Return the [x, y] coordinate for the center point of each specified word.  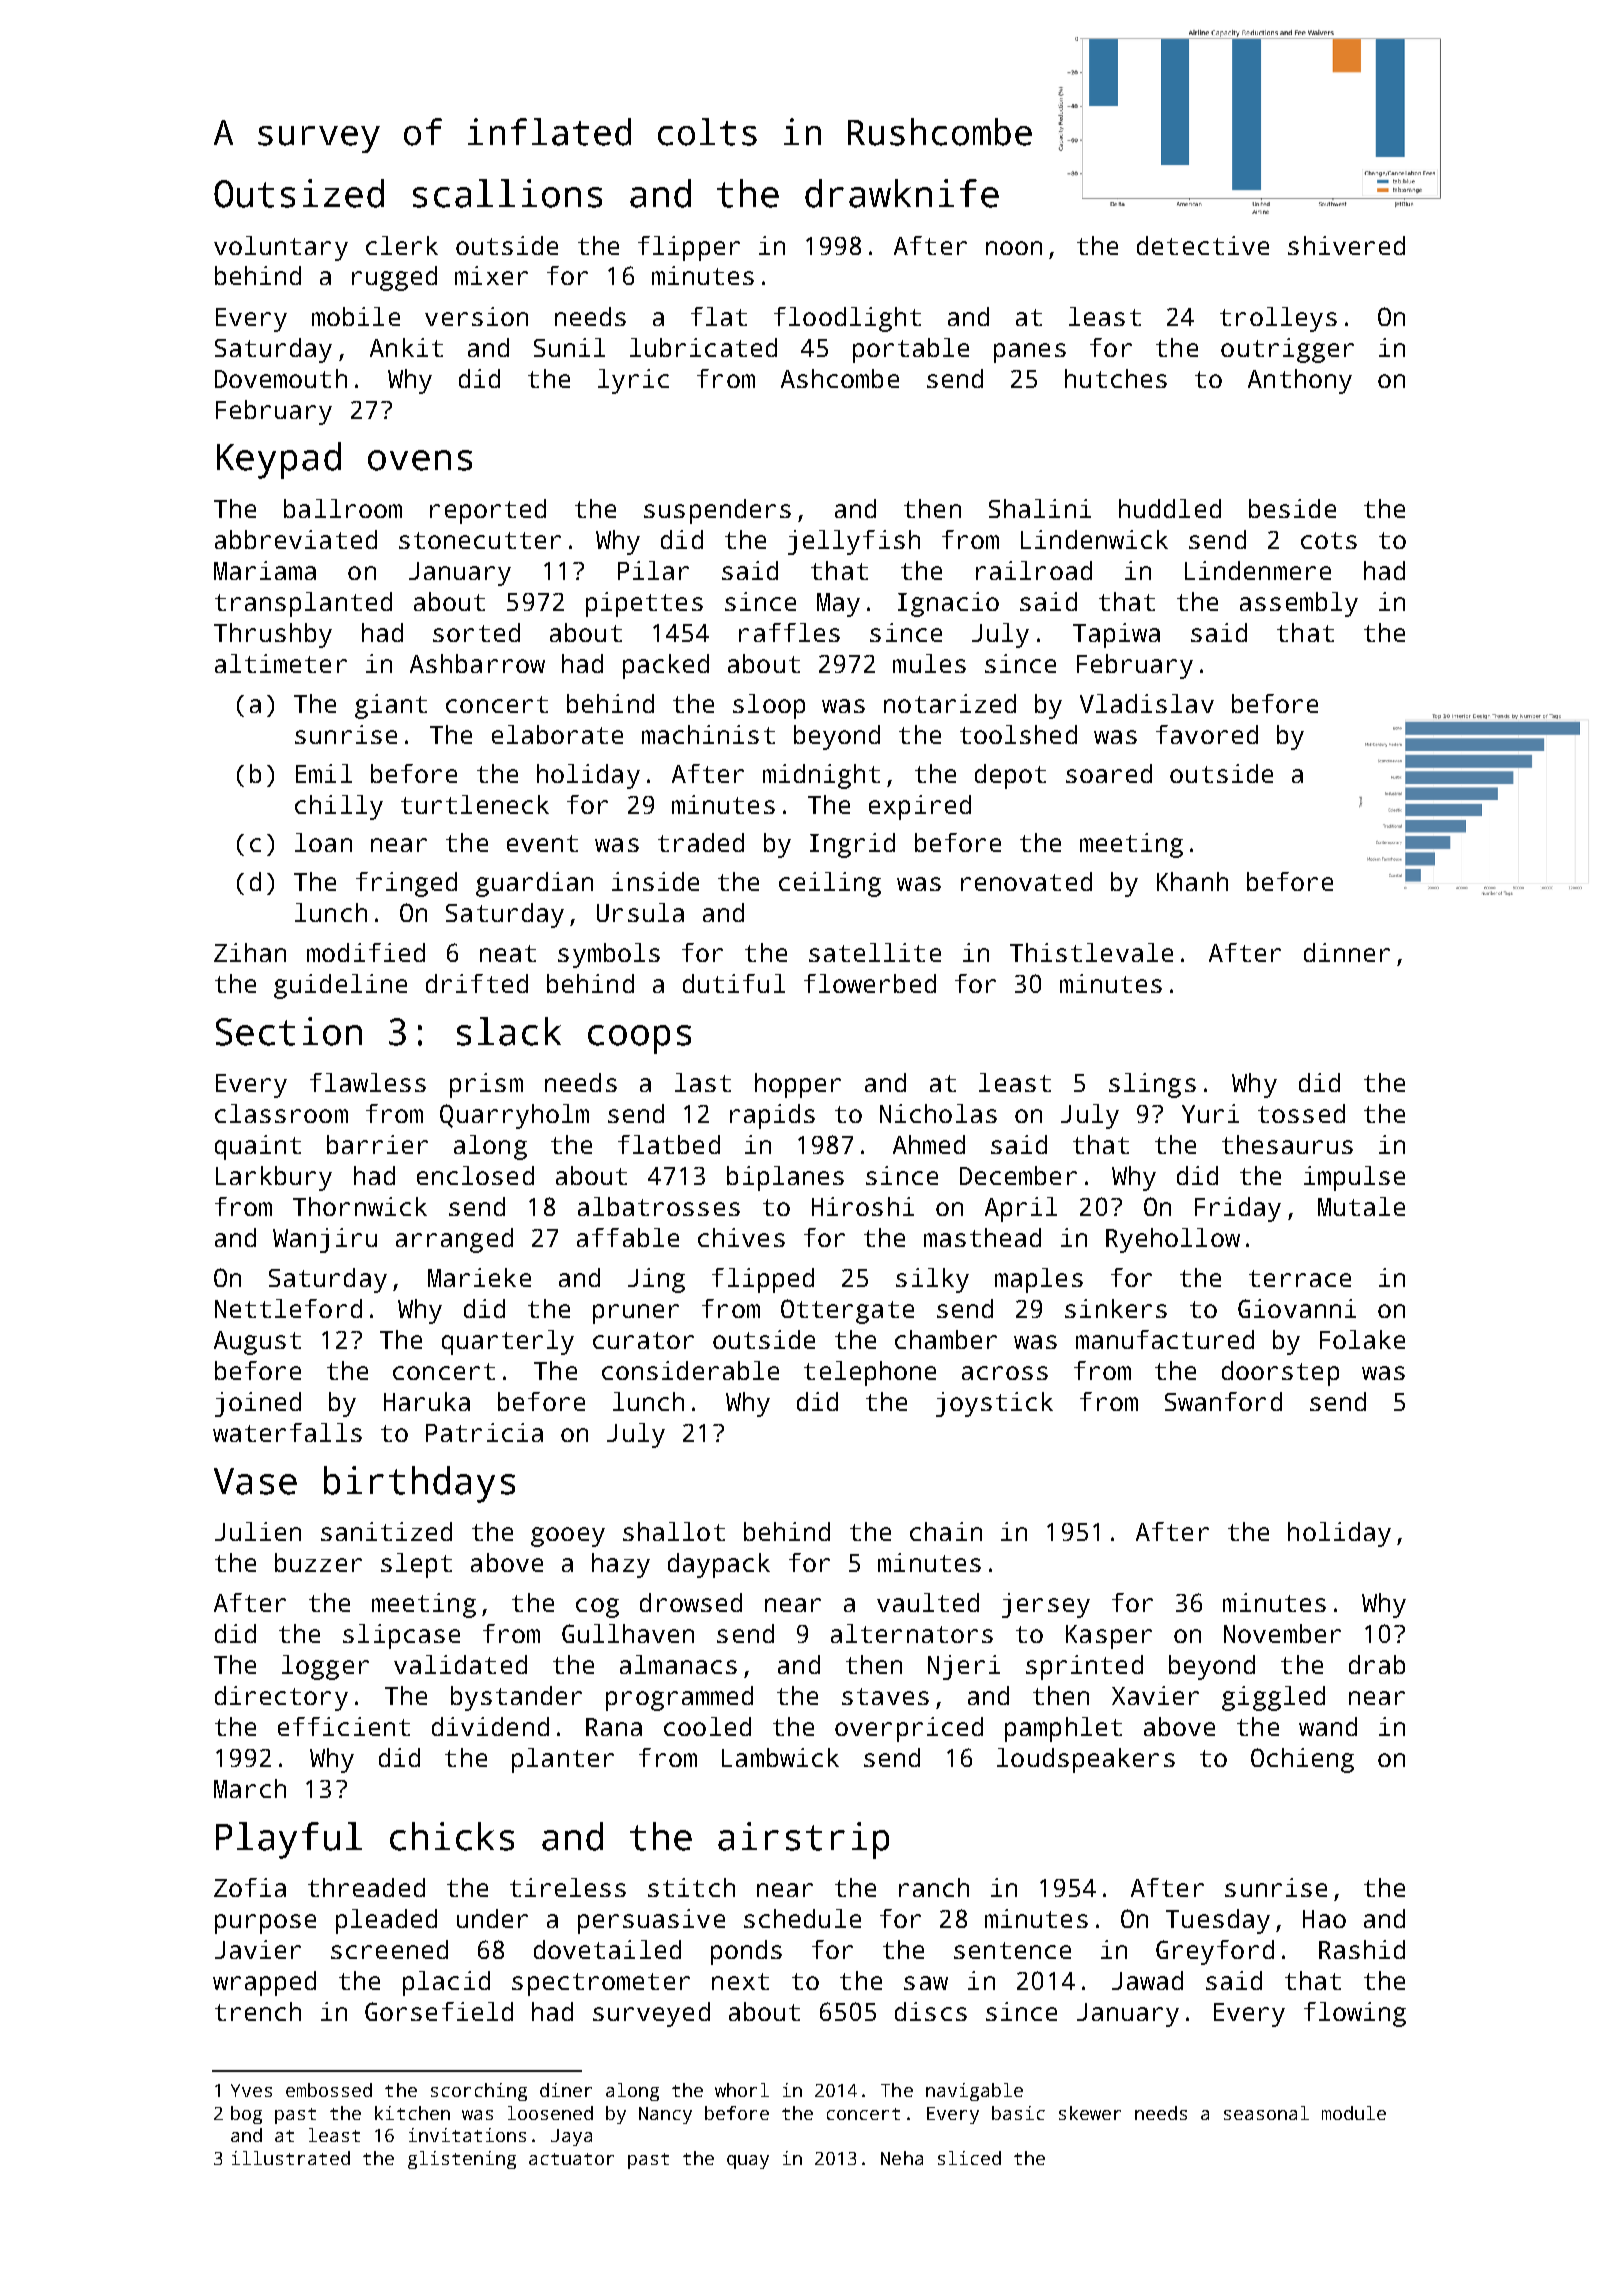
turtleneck [475, 804]
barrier [377, 1144]
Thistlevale [1091, 952]
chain [946, 1531]
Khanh [1192, 881]
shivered [1346, 245]
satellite [875, 952]
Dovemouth [281, 378]
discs [931, 2011]
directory [281, 1698]
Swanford [1223, 1401]
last [703, 1082]
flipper [689, 248]
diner [566, 2090]
